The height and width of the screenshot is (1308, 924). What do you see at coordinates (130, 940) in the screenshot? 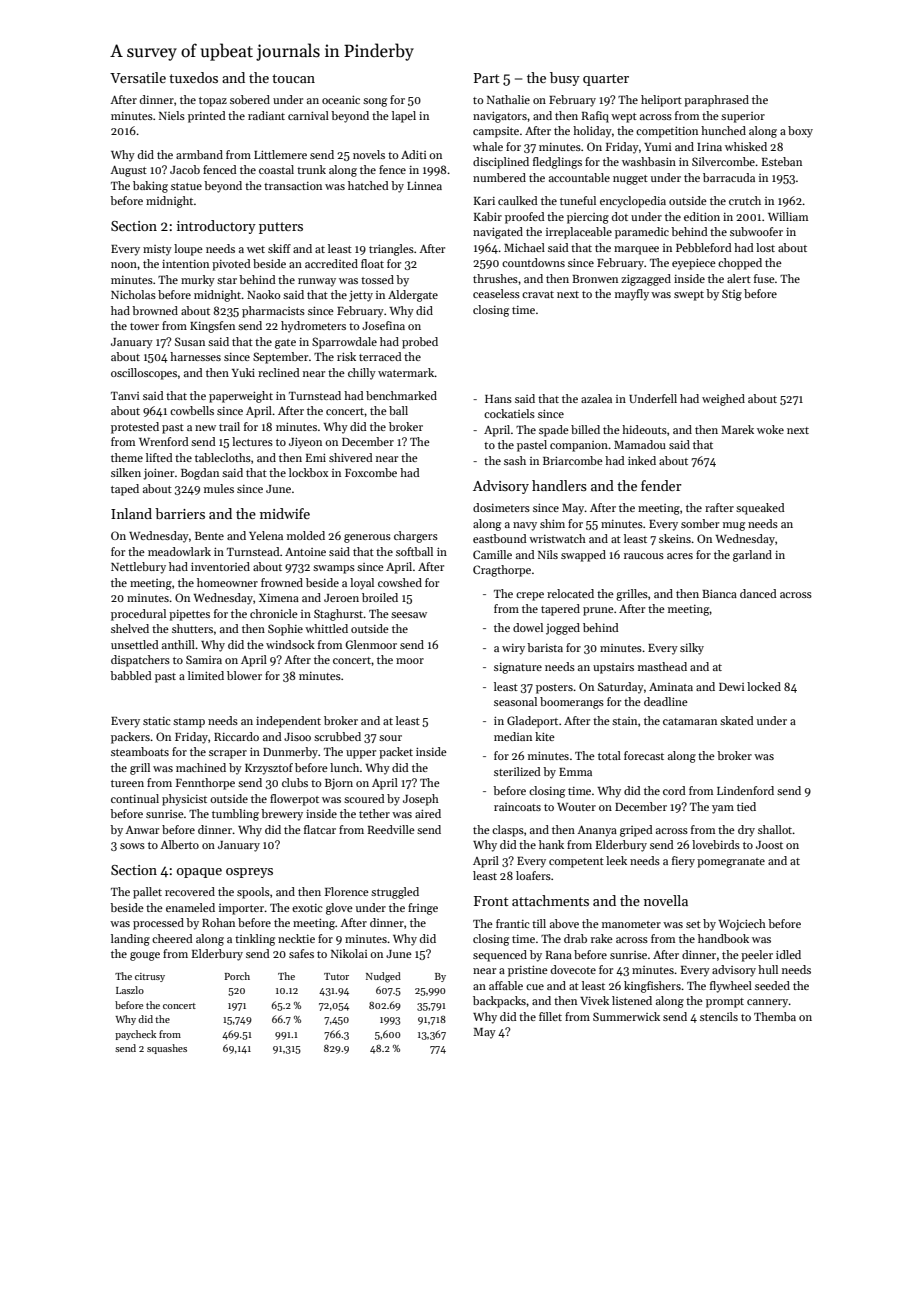
I see `landing` at bounding box center [130, 940].
